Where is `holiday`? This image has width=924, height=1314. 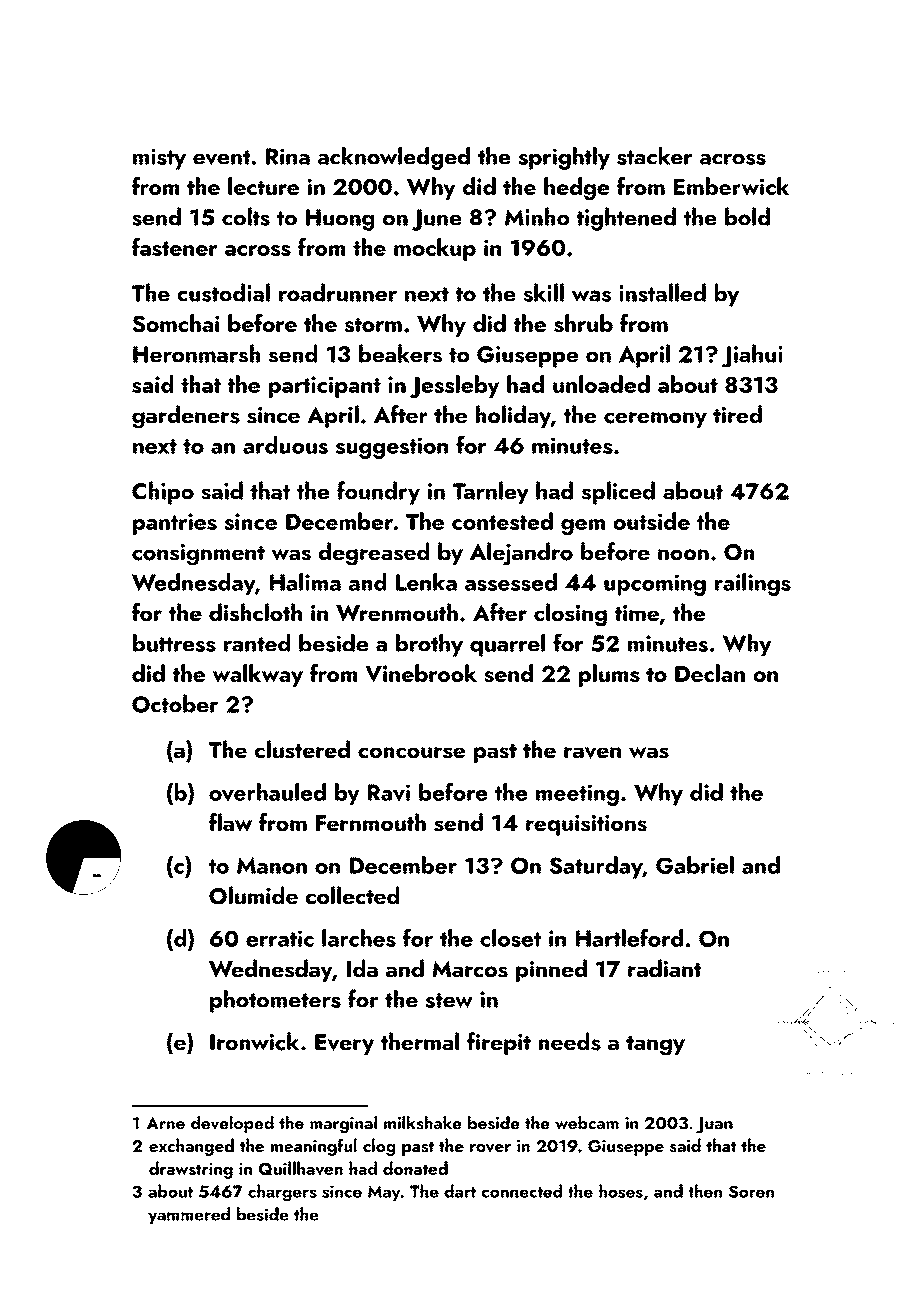 holiday is located at coordinates (513, 416).
